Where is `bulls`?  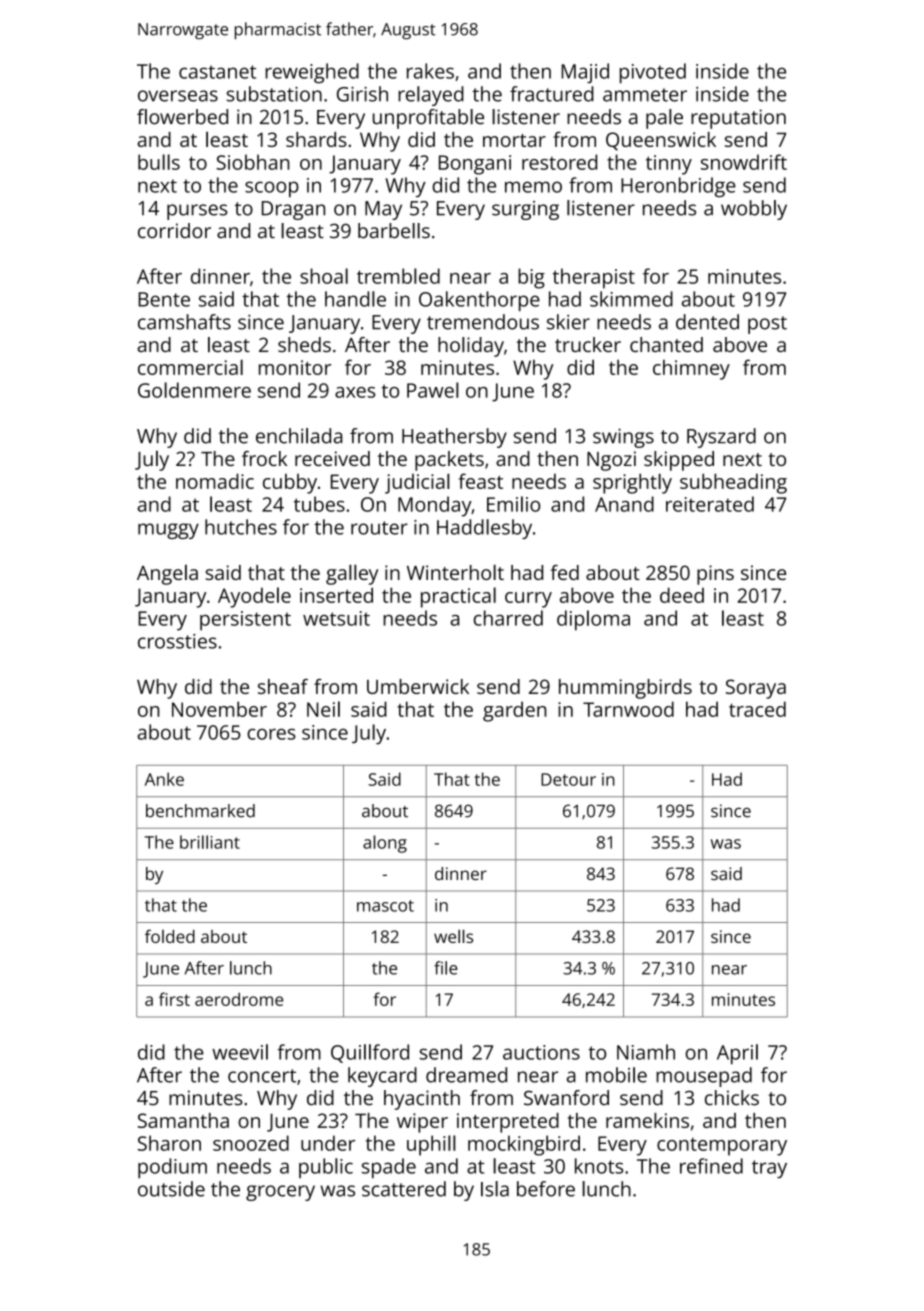 bulls is located at coordinates (159, 162).
